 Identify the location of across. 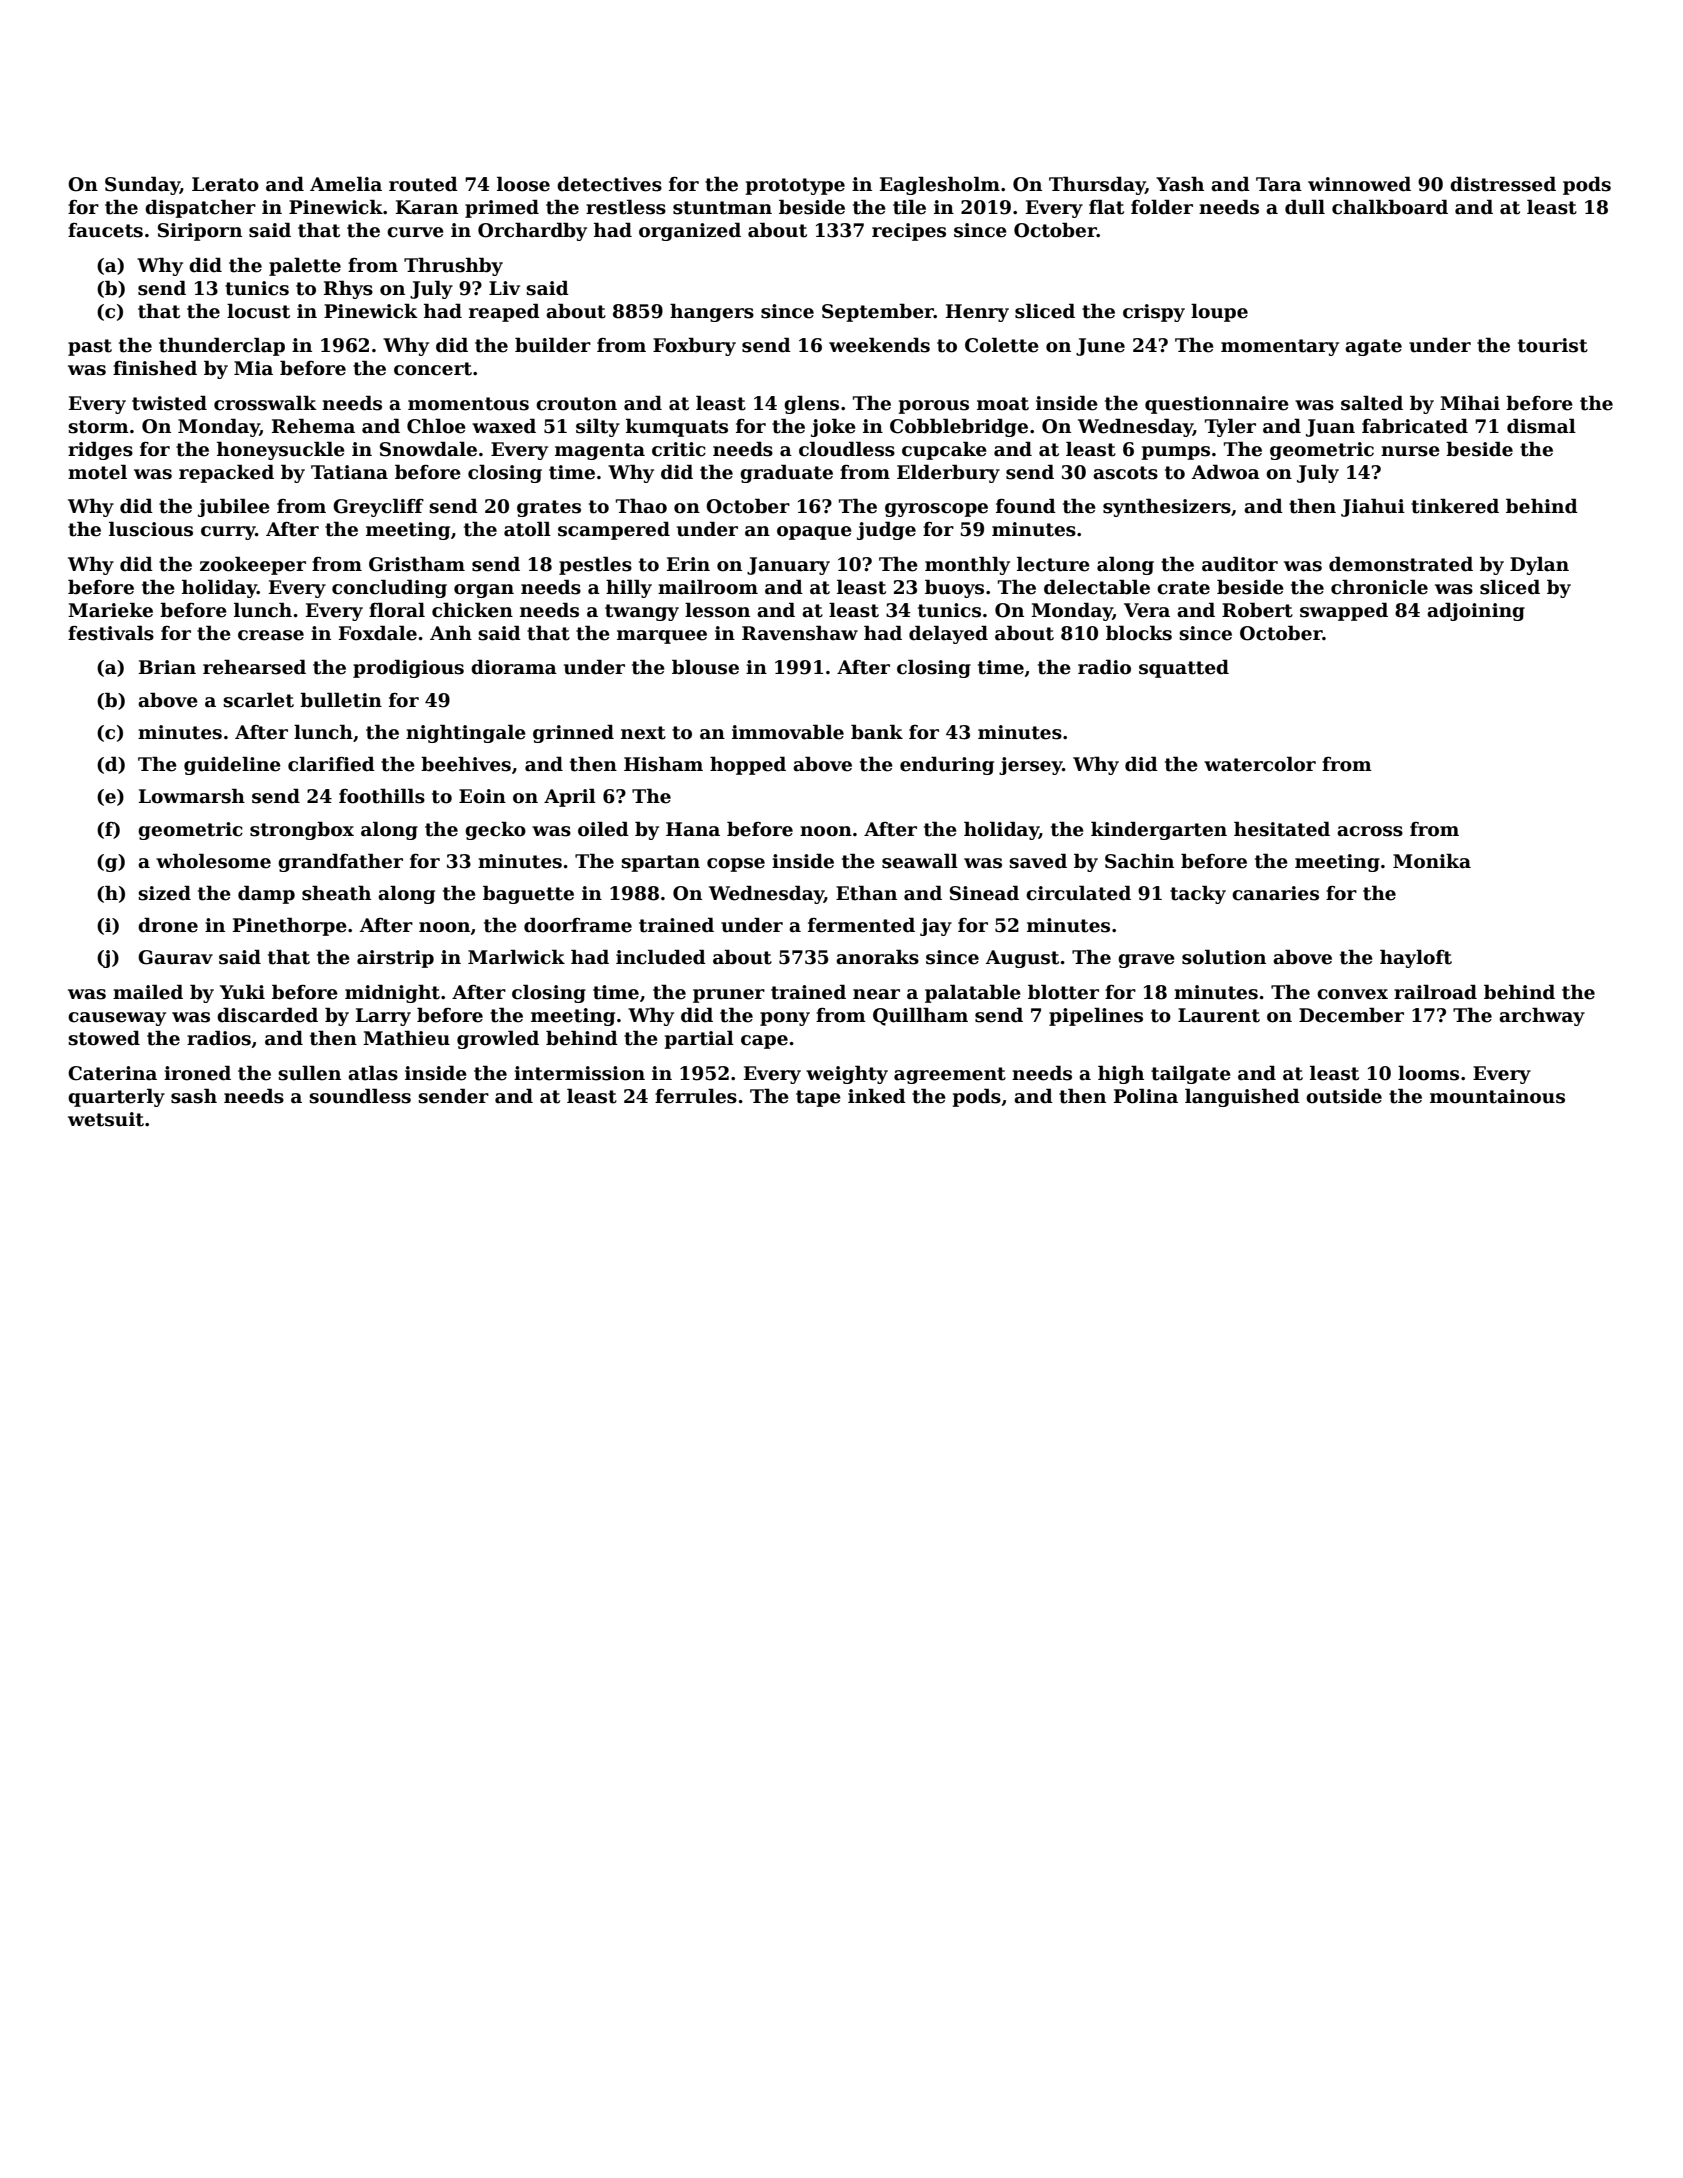
(1370, 831).
